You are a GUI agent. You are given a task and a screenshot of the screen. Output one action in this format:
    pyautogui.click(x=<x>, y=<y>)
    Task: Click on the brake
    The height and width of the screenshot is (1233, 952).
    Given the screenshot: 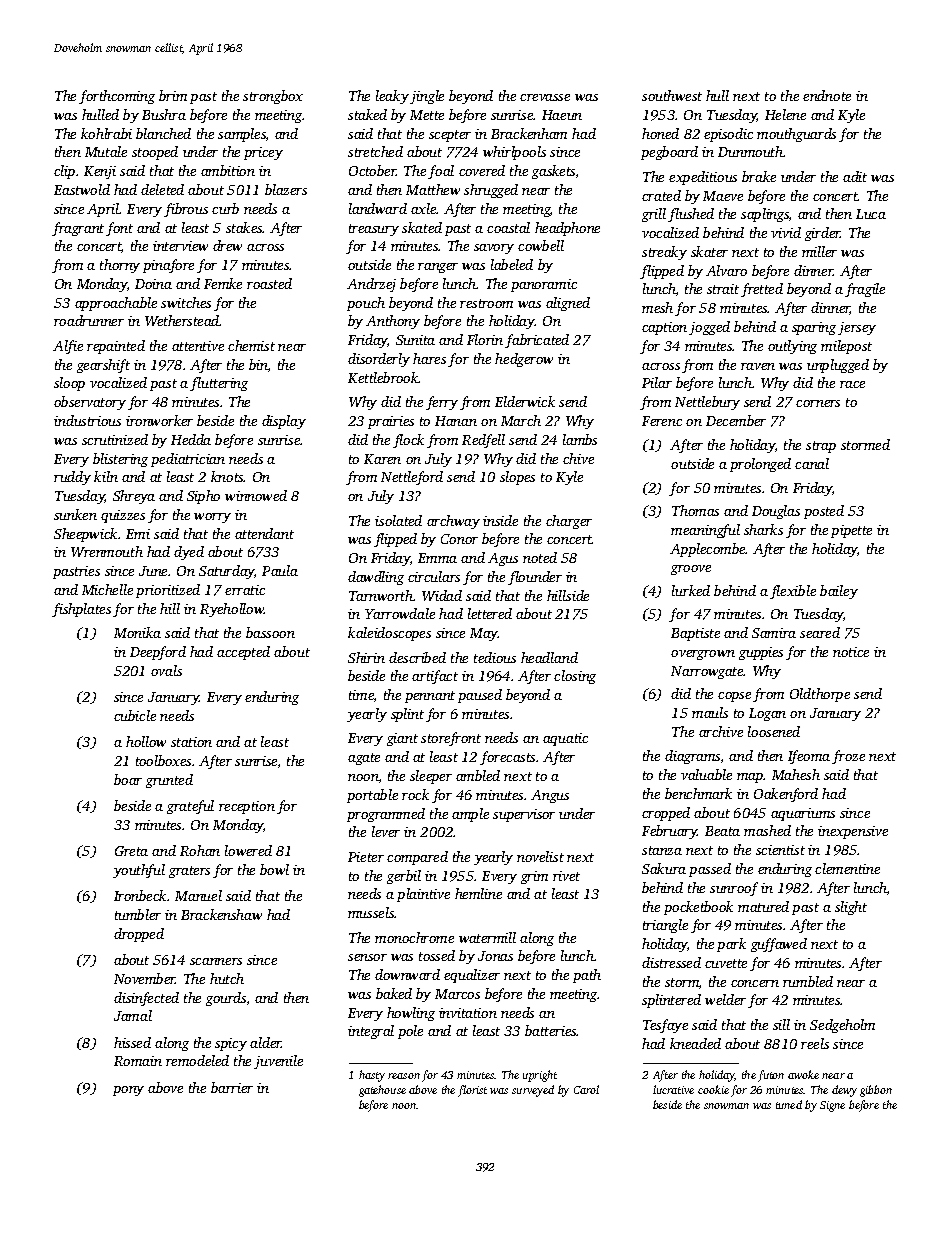 What is the action you would take?
    pyautogui.click(x=759, y=176)
